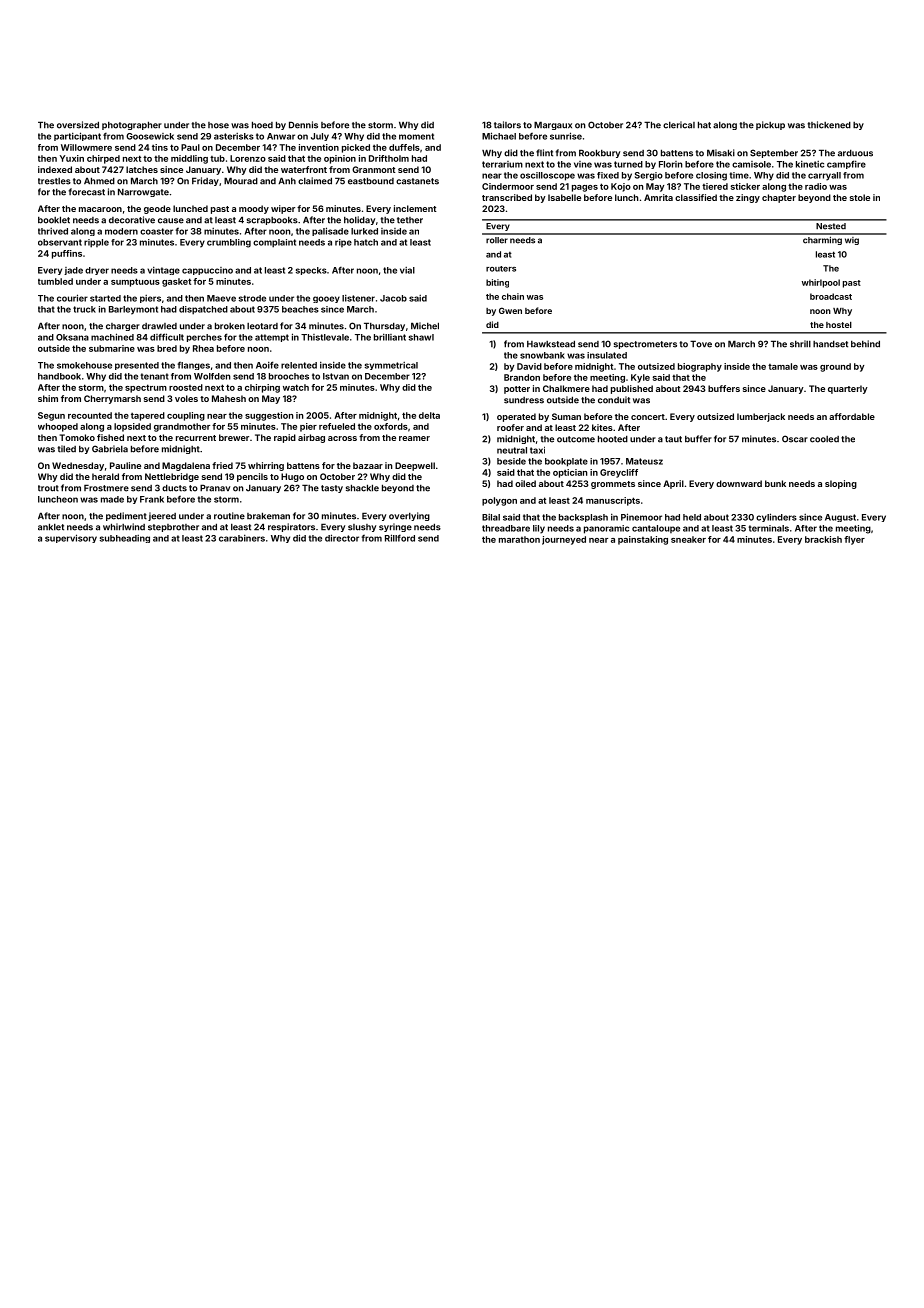 The image size is (924, 1308). What do you see at coordinates (171, 221) in the document?
I see `cause` at bounding box center [171, 221].
